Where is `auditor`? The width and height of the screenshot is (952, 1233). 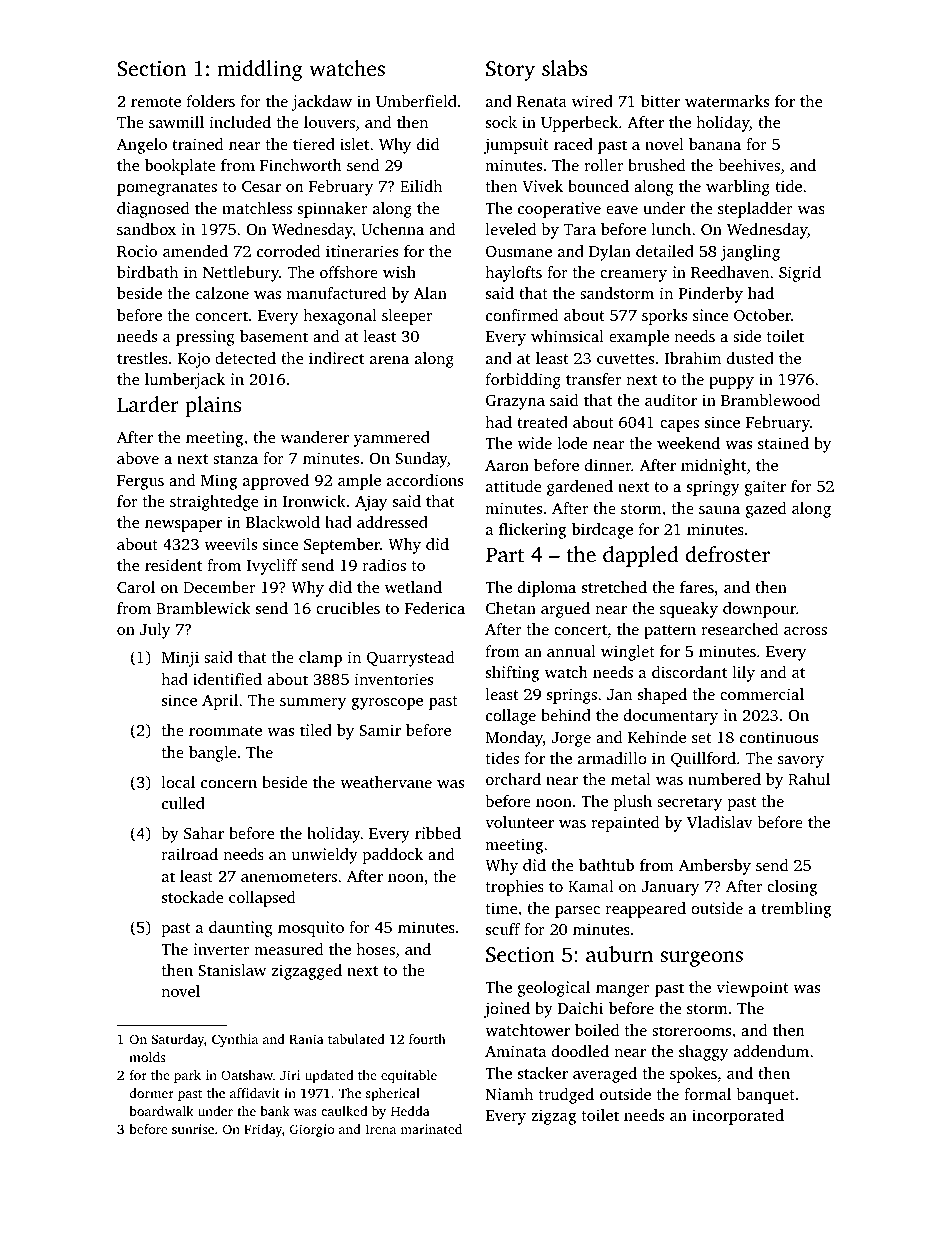
auditor is located at coordinates (671, 400).
